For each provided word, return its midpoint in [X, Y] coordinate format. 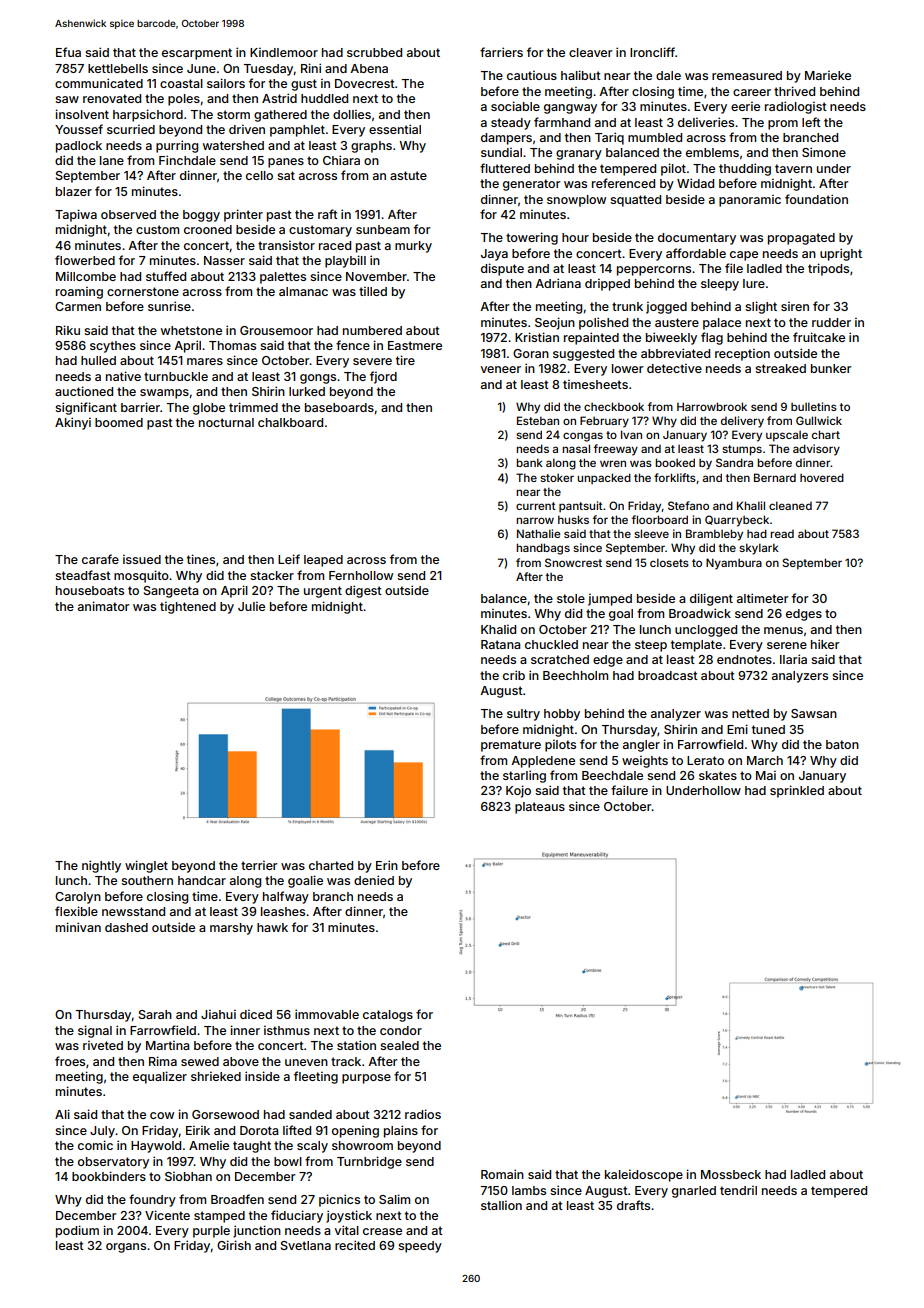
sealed [399, 1045]
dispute [502, 269]
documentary [697, 239]
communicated [99, 83]
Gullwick [819, 420]
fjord [383, 377]
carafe [100, 559]
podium [77, 1231]
